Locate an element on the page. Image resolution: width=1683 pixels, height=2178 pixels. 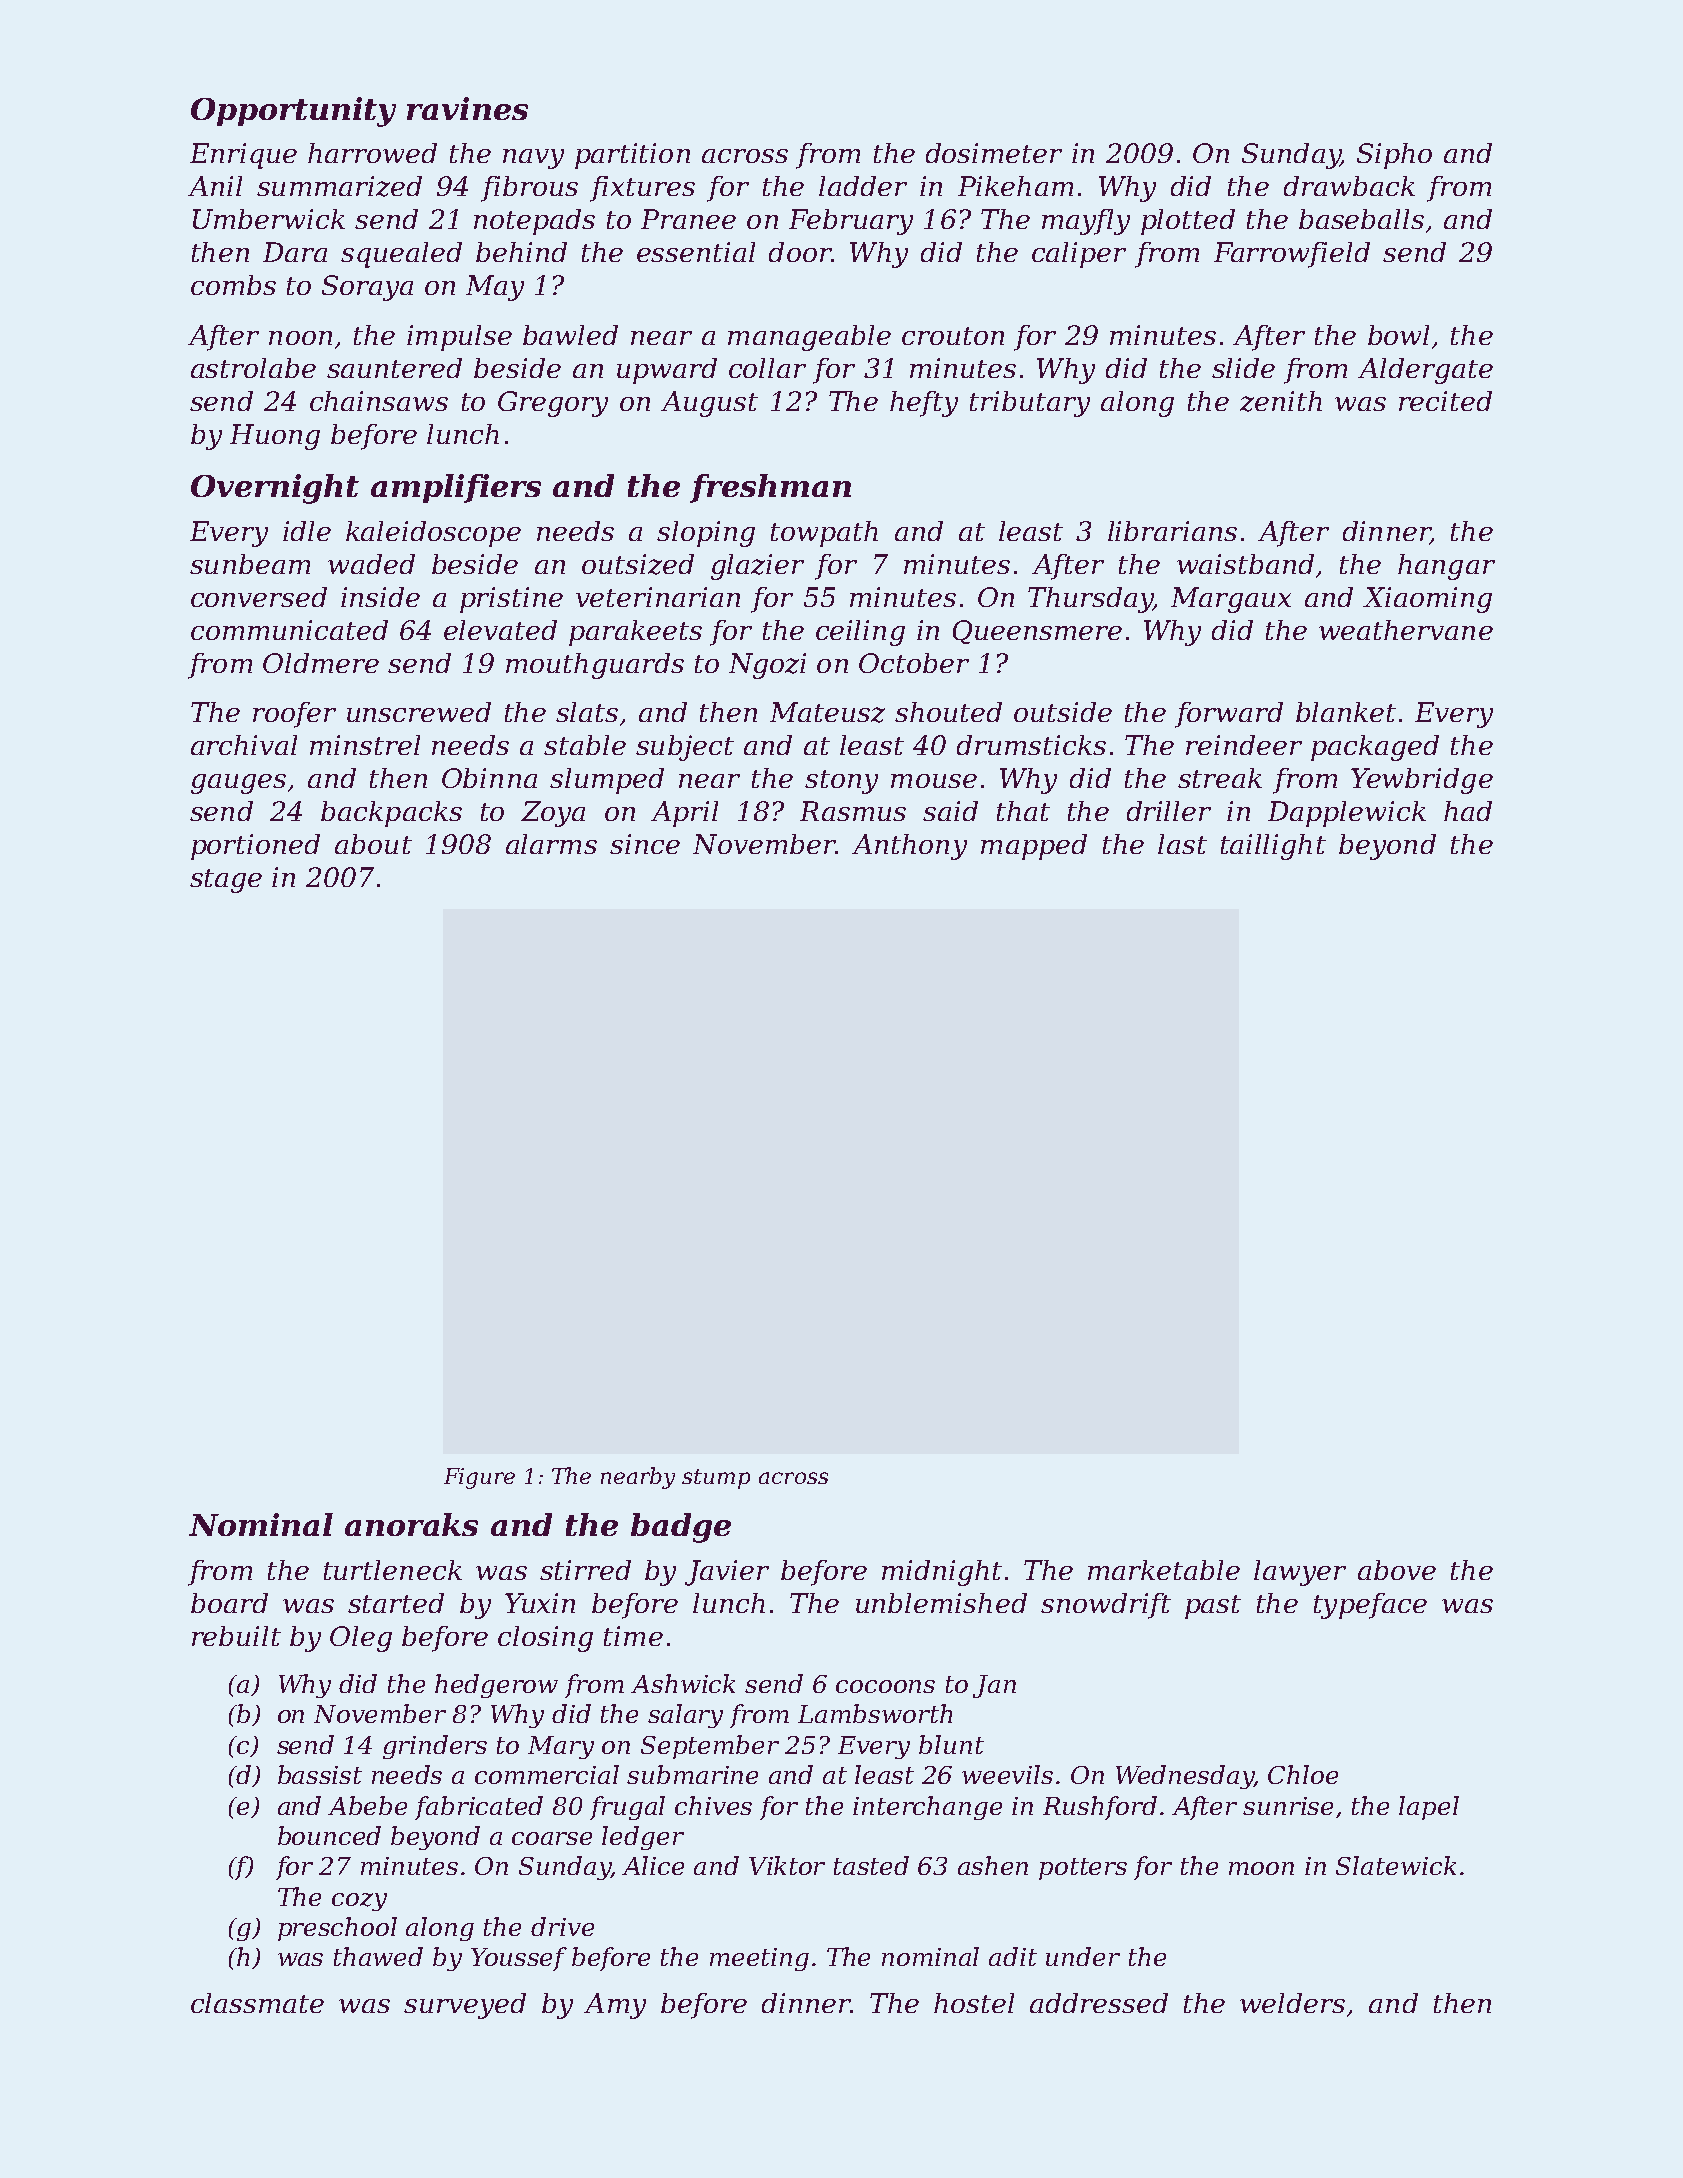
addressed is located at coordinates (1099, 2003).
